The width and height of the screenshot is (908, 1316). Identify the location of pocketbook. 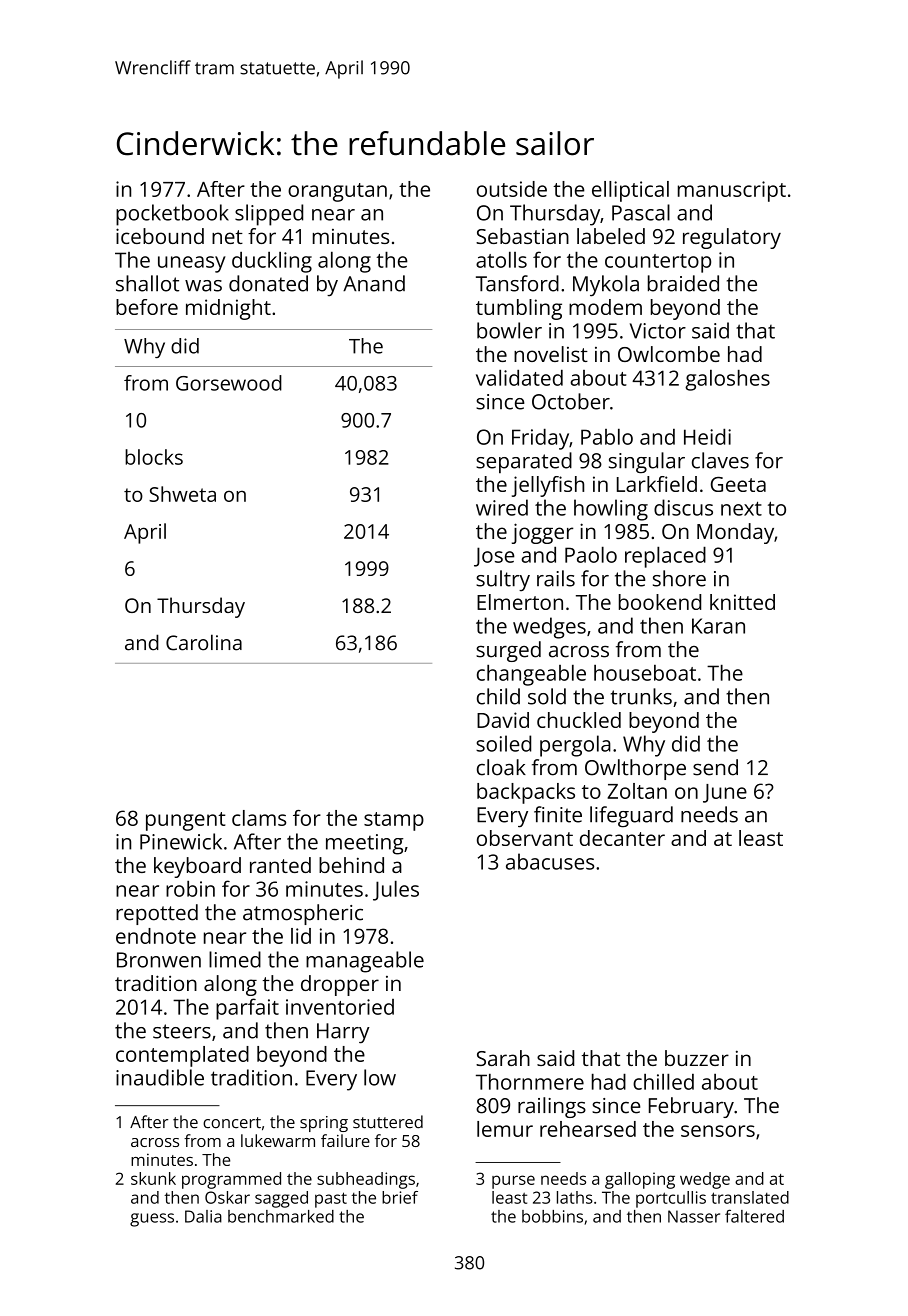
(172, 215).
